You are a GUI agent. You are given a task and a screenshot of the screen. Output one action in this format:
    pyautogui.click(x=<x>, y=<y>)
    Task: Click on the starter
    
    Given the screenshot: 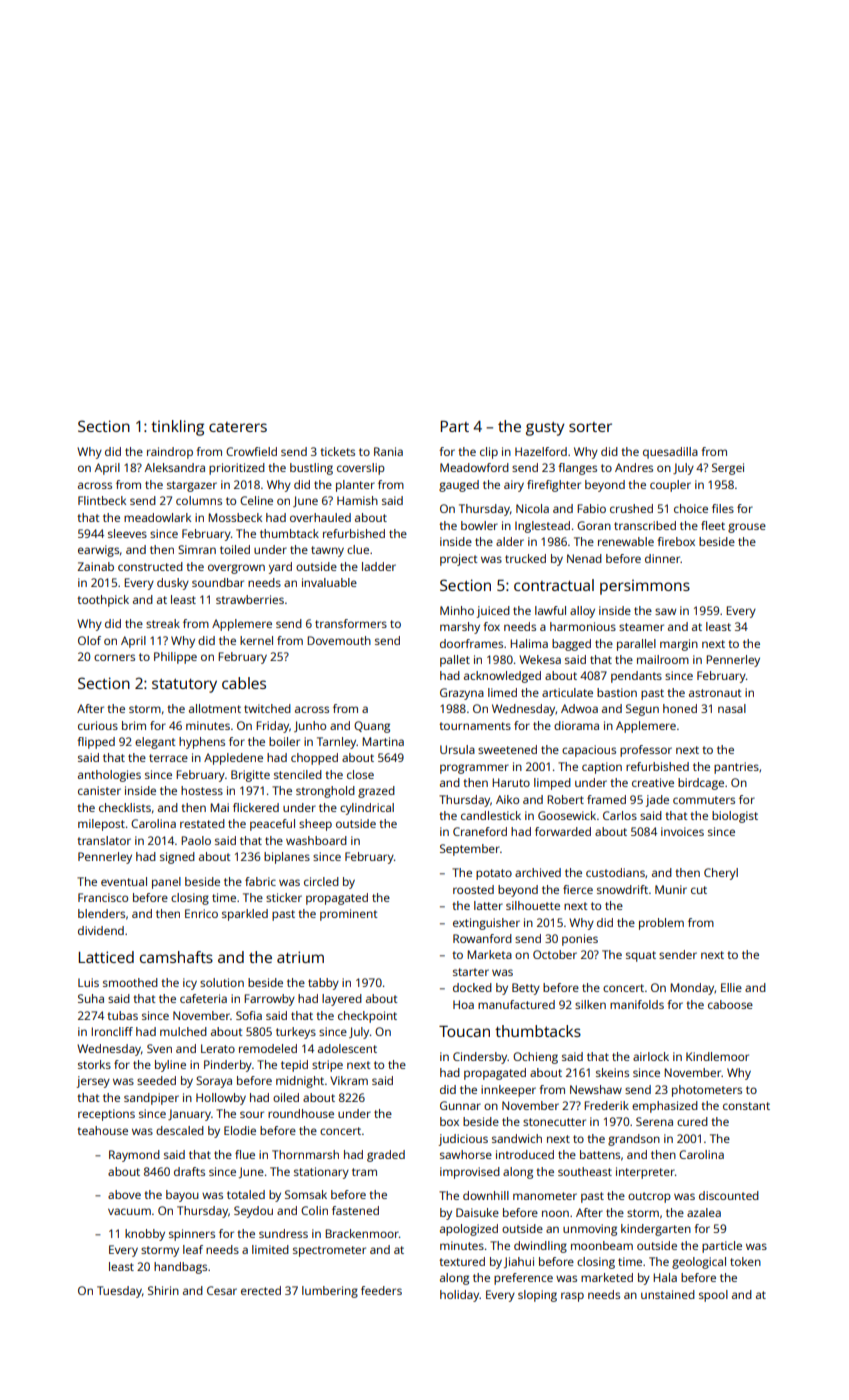 What is the action you would take?
    pyautogui.click(x=471, y=972)
